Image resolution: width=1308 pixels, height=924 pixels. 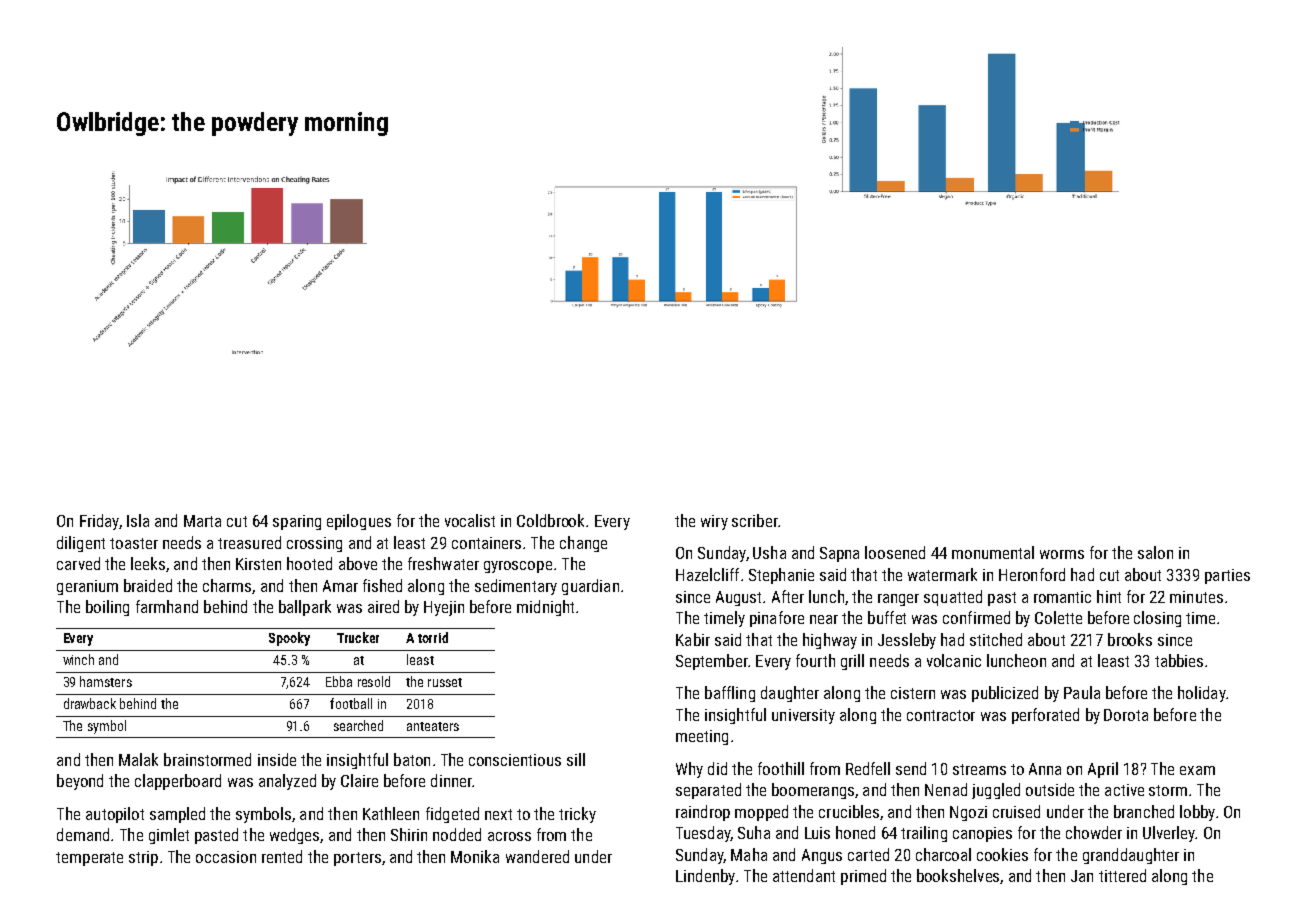 I want to click on searched, so click(x=358, y=725).
